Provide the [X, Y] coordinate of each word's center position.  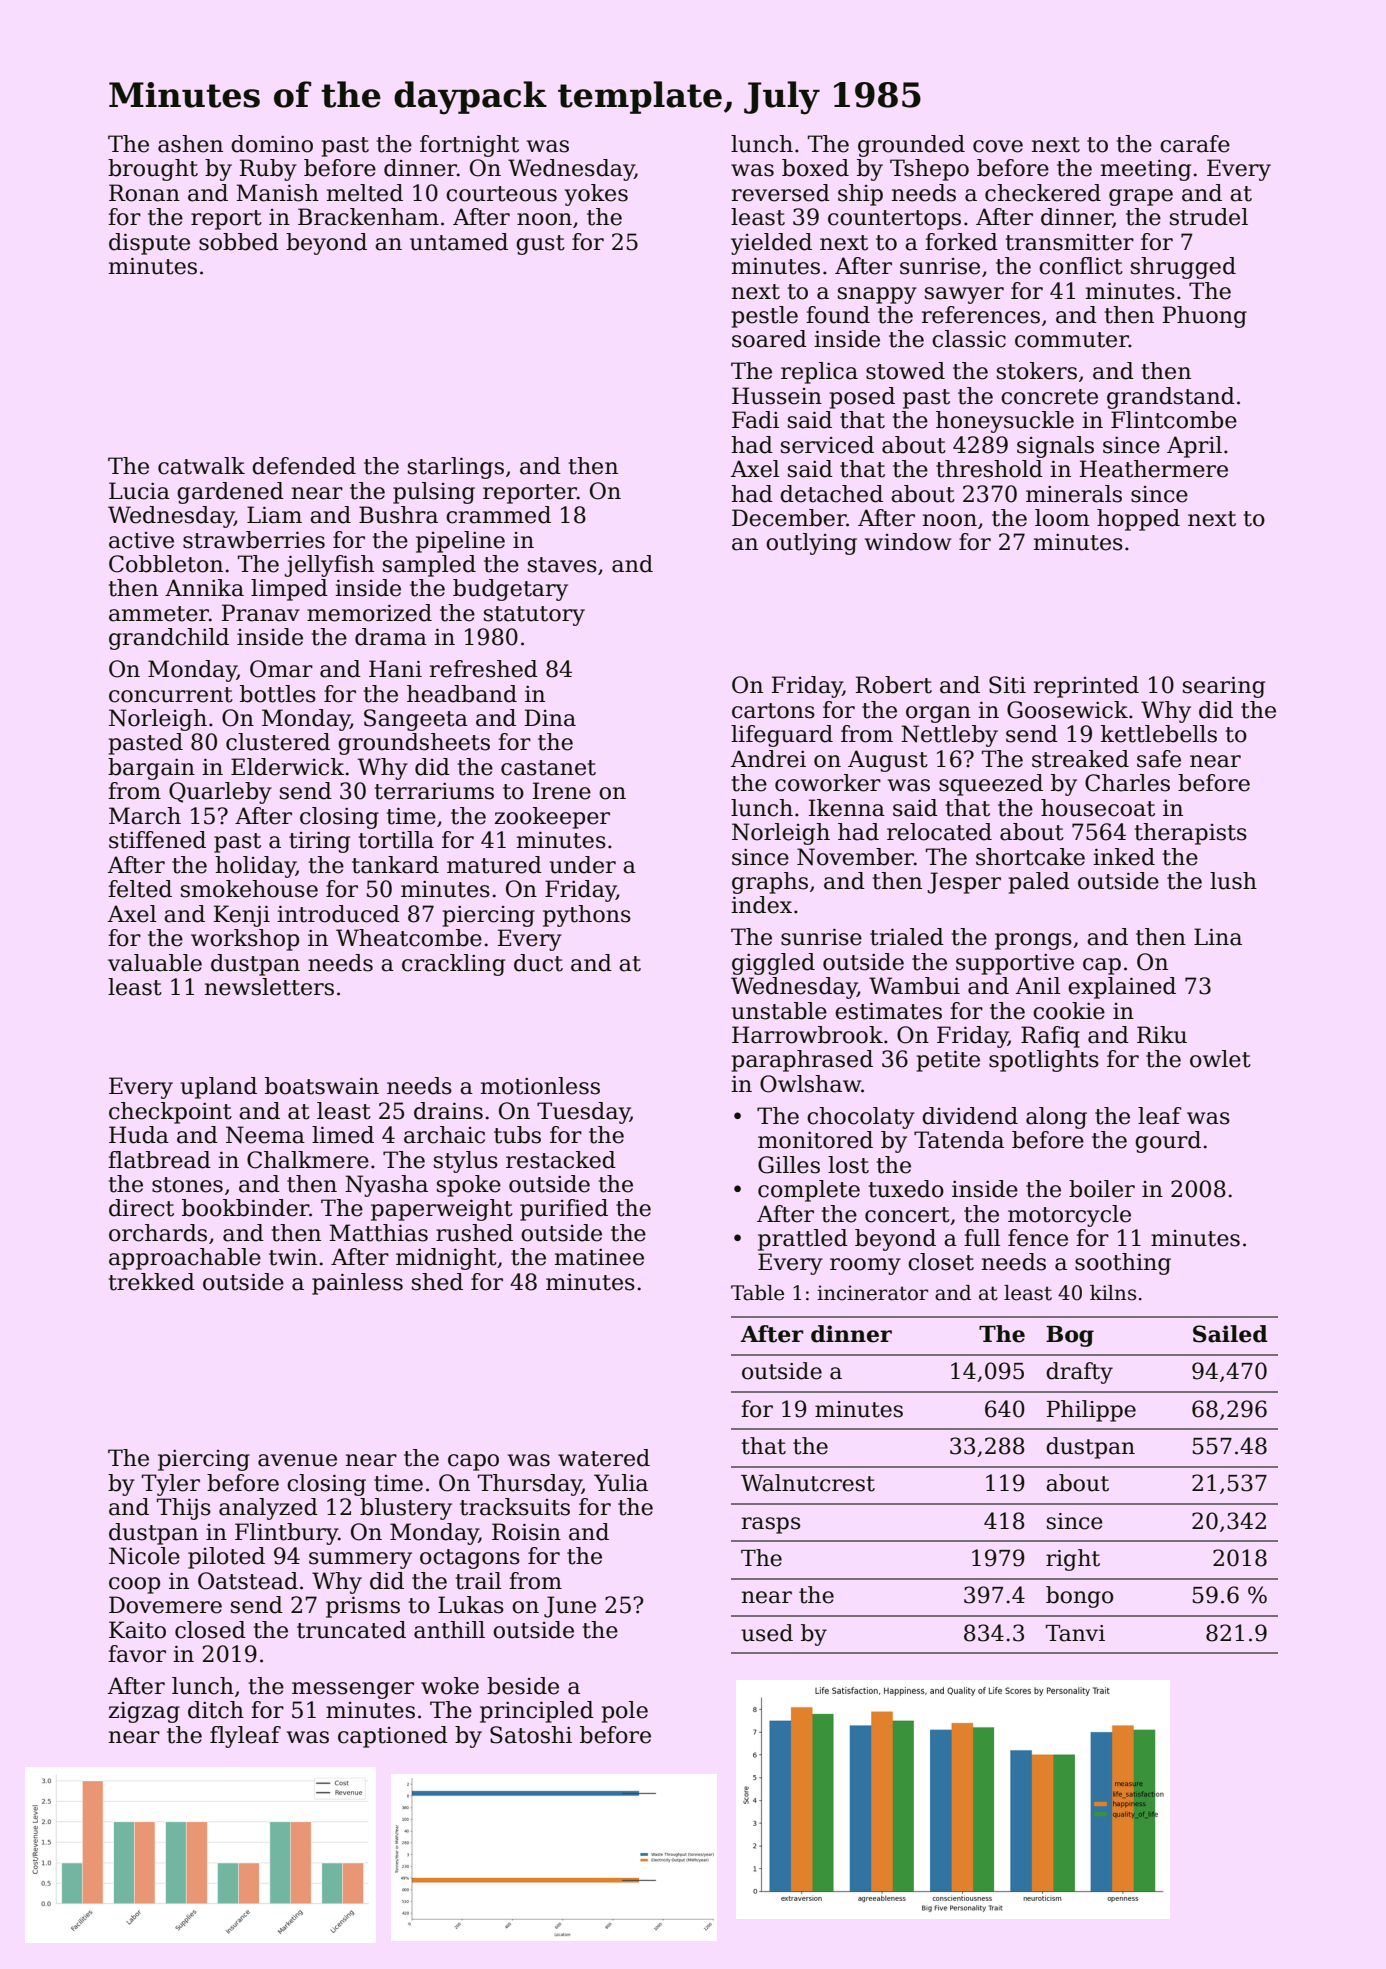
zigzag [144, 1712]
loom [1062, 518]
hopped [1138, 520]
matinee [599, 1257]
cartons [773, 711]
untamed [459, 242]
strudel [1209, 217]
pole [625, 1712]
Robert [894, 685]
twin [293, 1257]
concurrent [171, 695]
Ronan [144, 193]
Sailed [1230, 1334]
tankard [395, 865]
